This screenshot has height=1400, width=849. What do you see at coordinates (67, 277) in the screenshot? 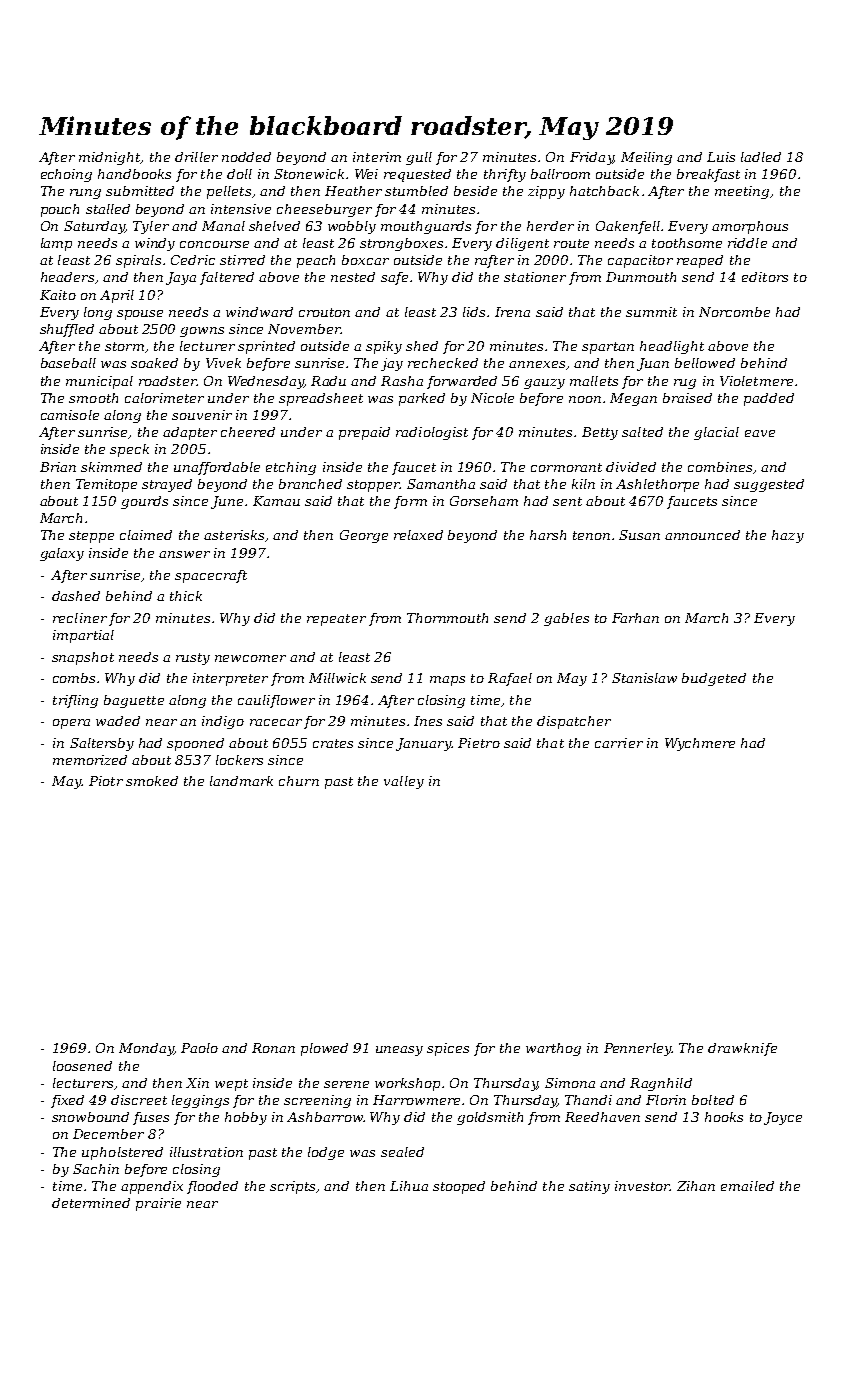
I see `headers` at bounding box center [67, 277].
